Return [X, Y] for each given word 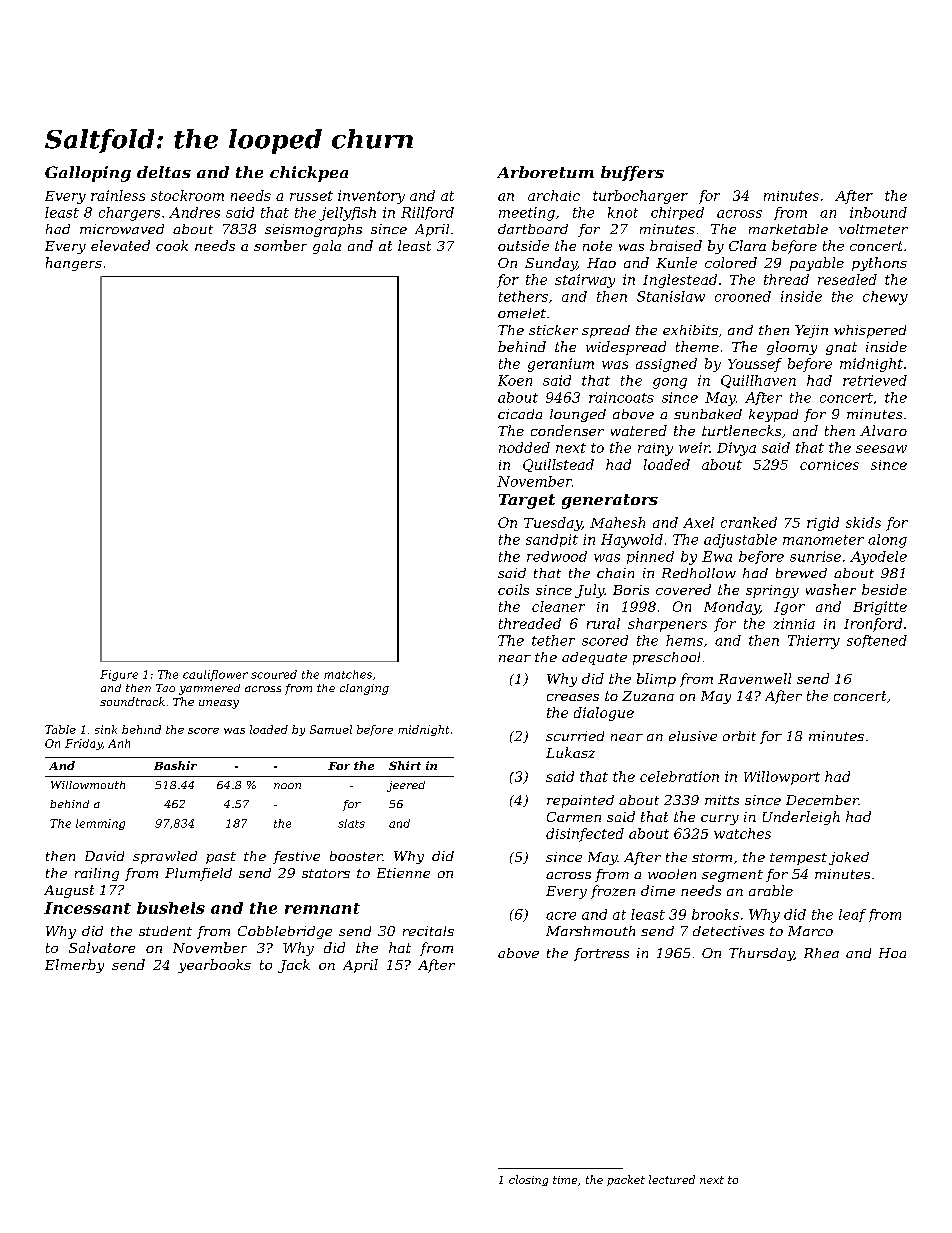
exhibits [690, 330]
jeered [406, 786]
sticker [553, 330]
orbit [739, 736]
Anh [119, 743]
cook [172, 245]
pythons [879, 264]
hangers [74, 264]
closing [528, 1180]
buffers [632, 173]
